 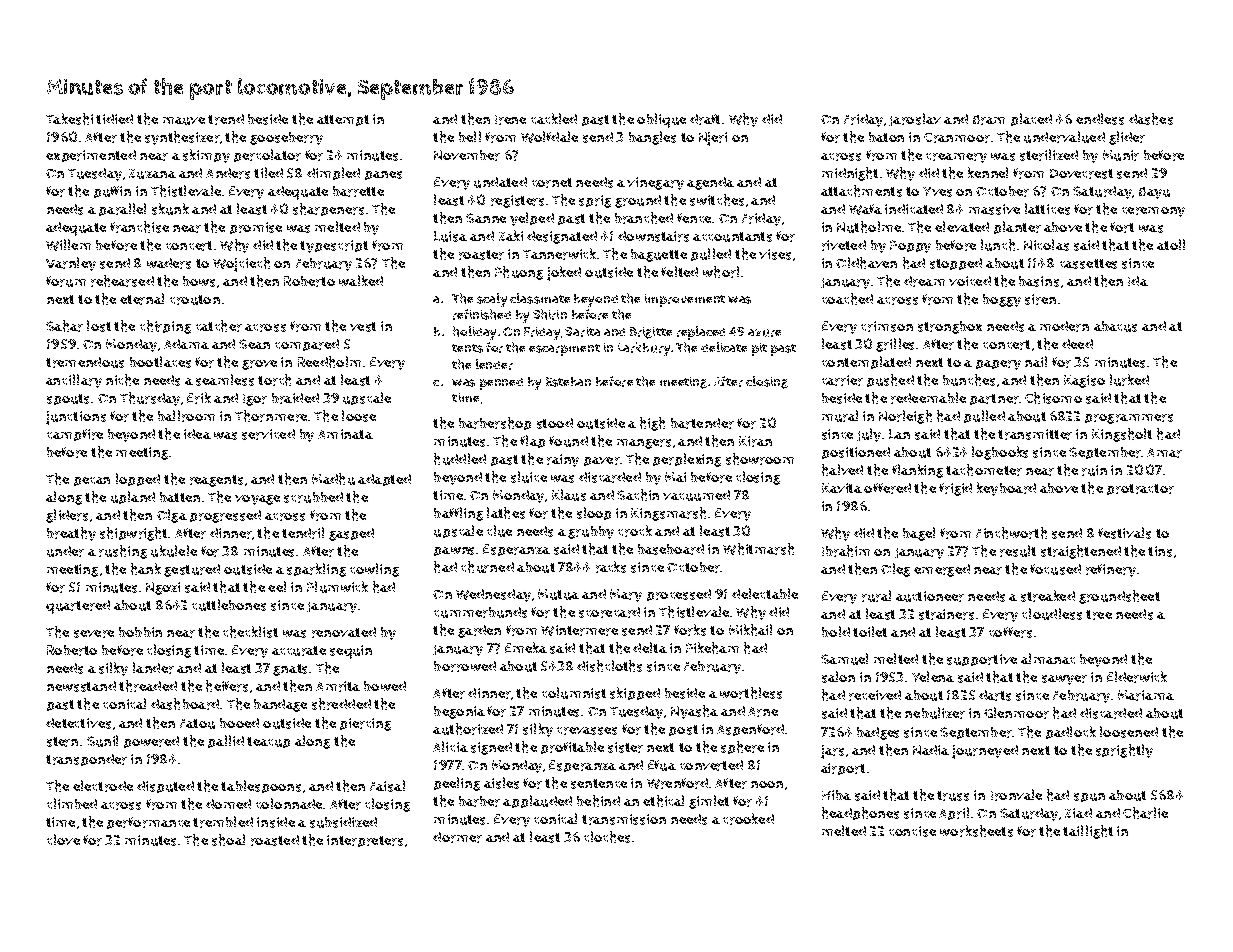 I want to click on Wednesday, so click(x=493, y=595).
